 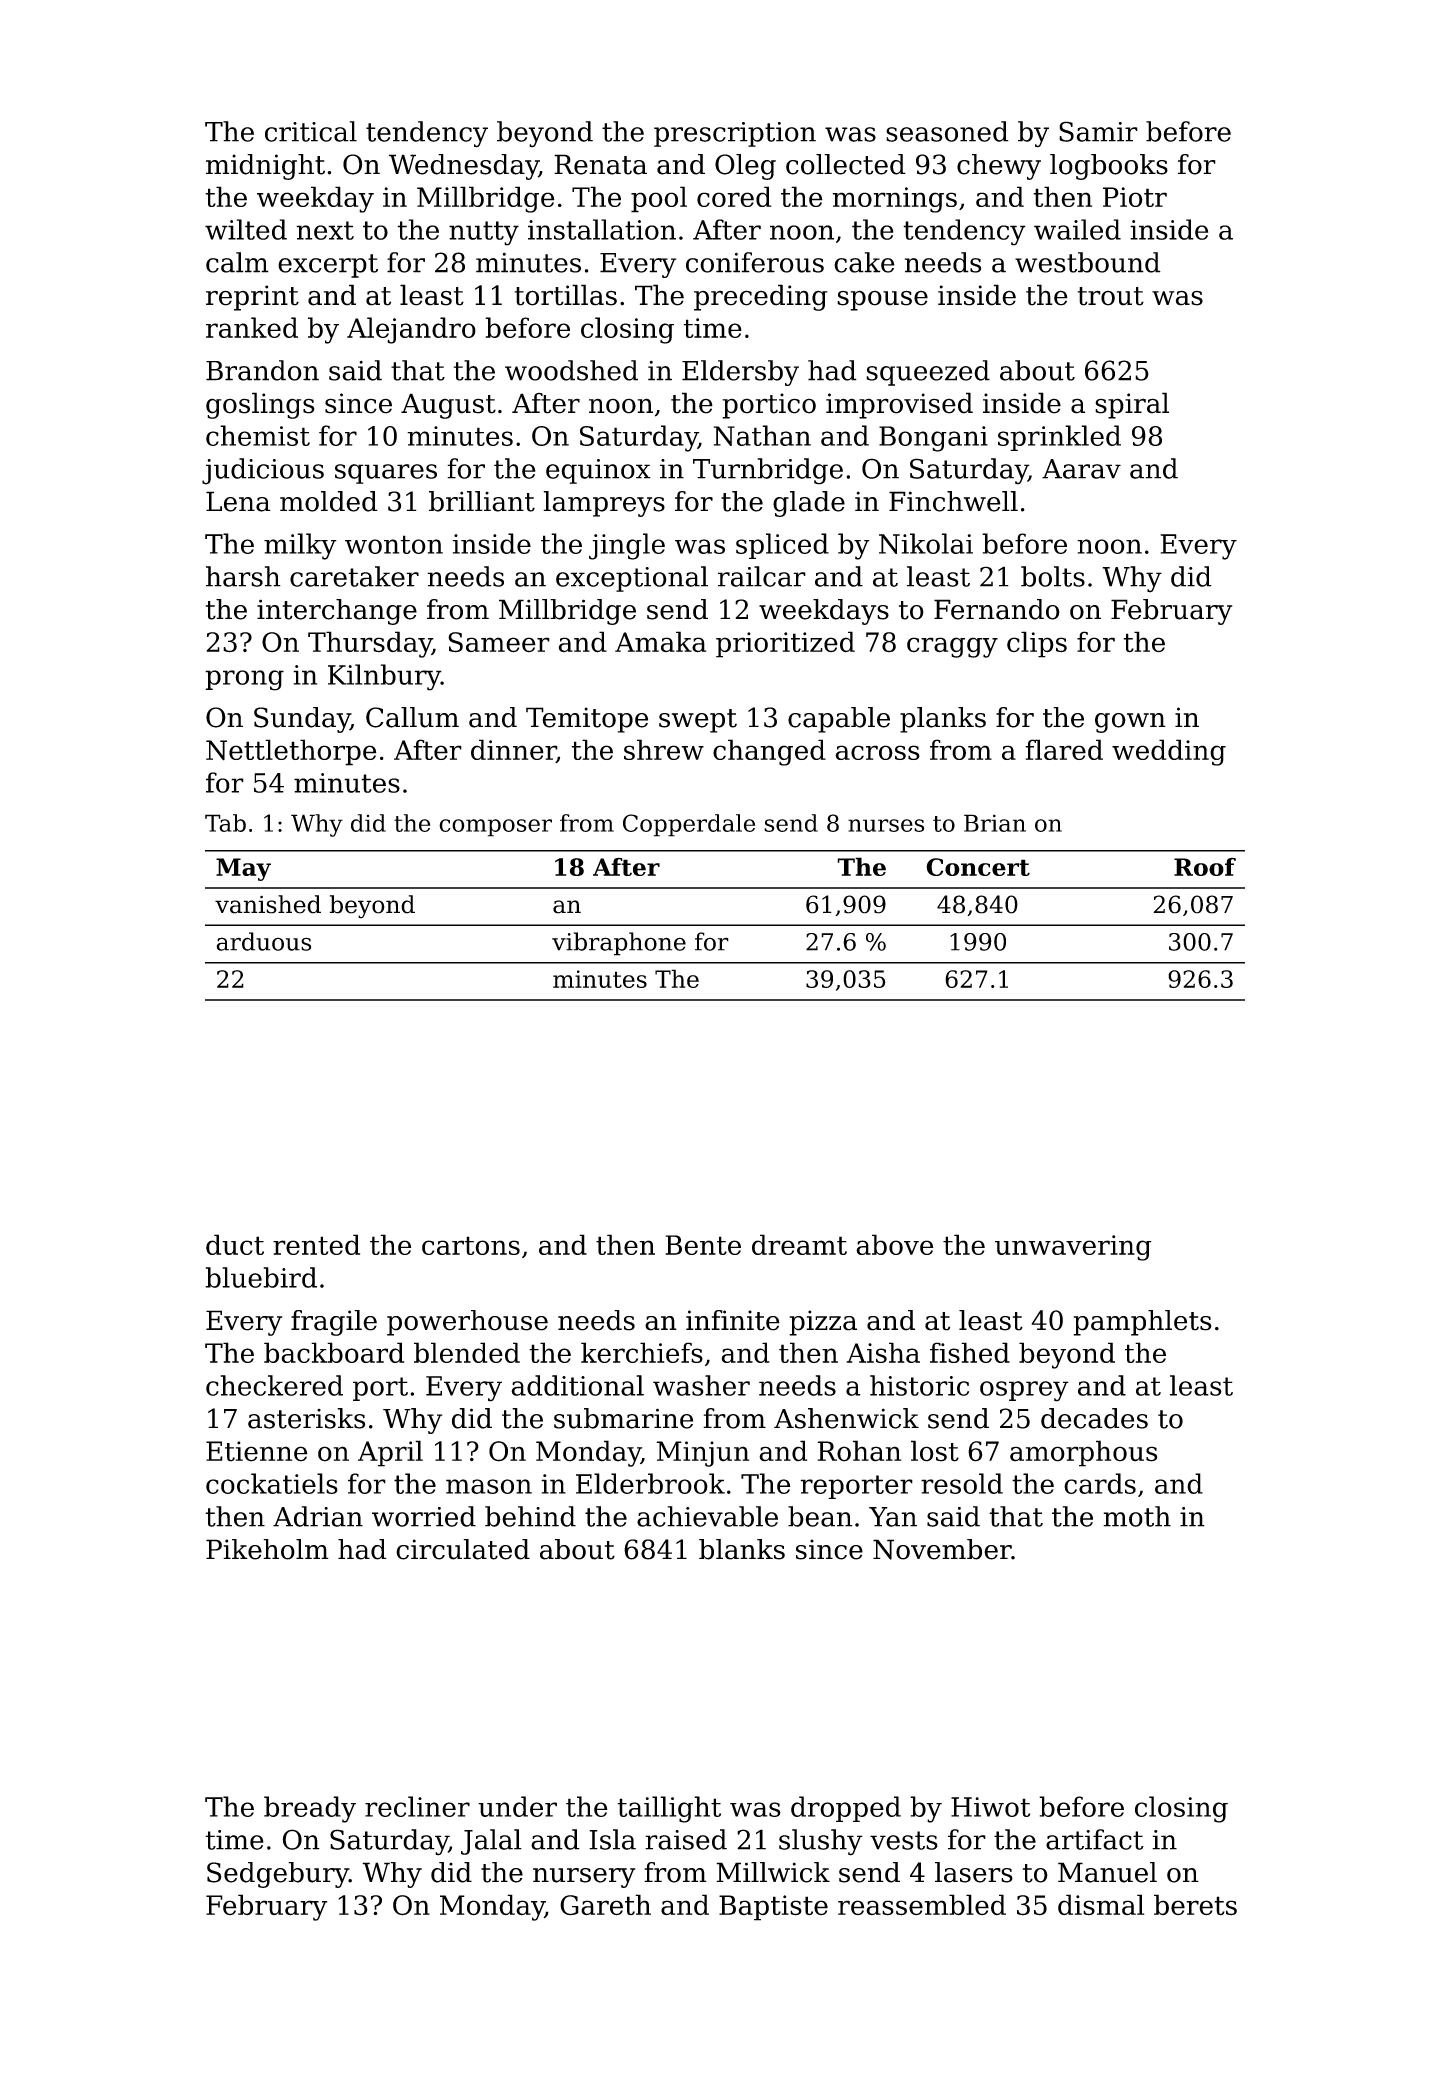 What do you see at coordinates (225, 823) in the document?
I see `Tab` at bounding box center [225, 823].
